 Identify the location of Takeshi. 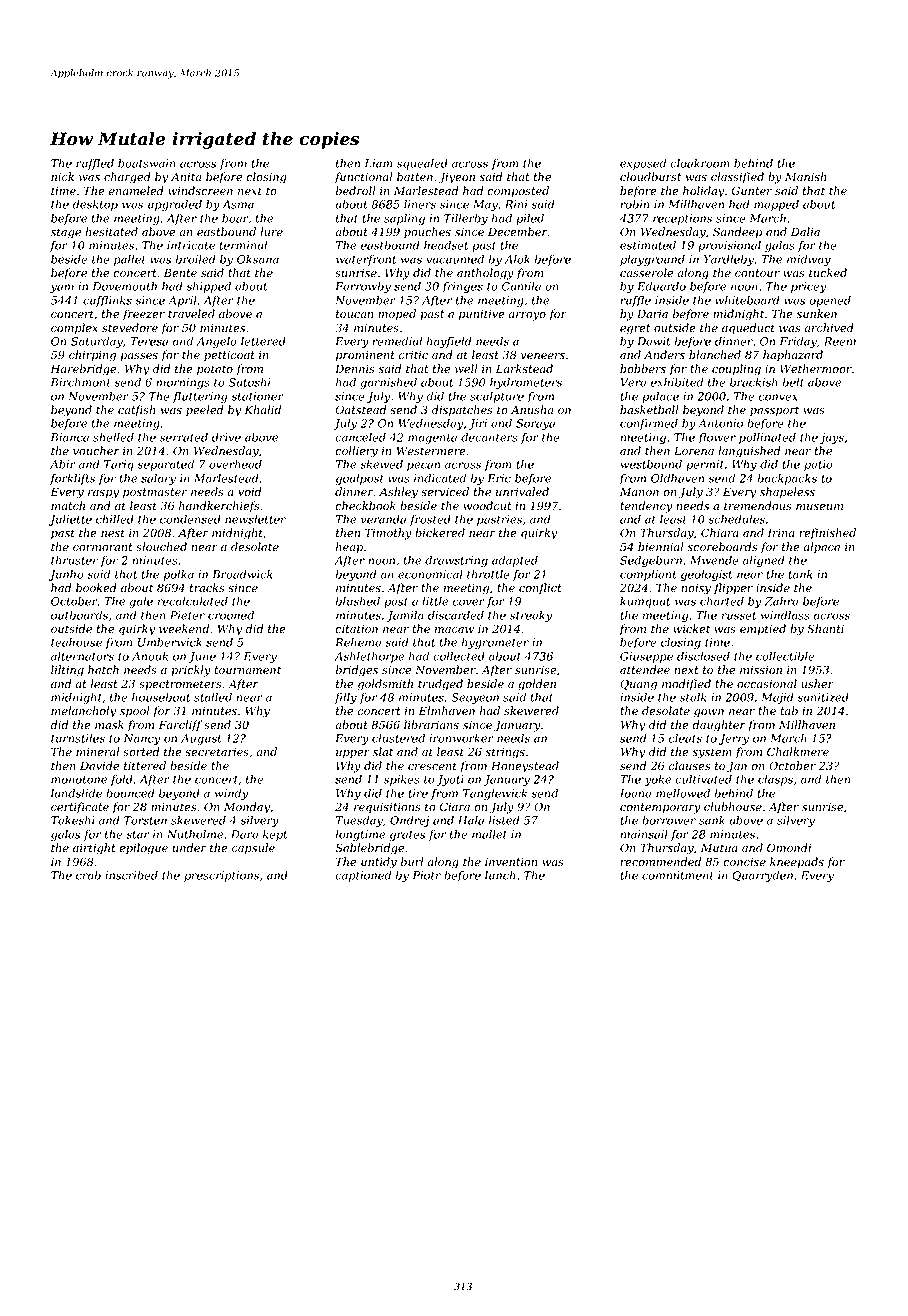
(73, 820).
